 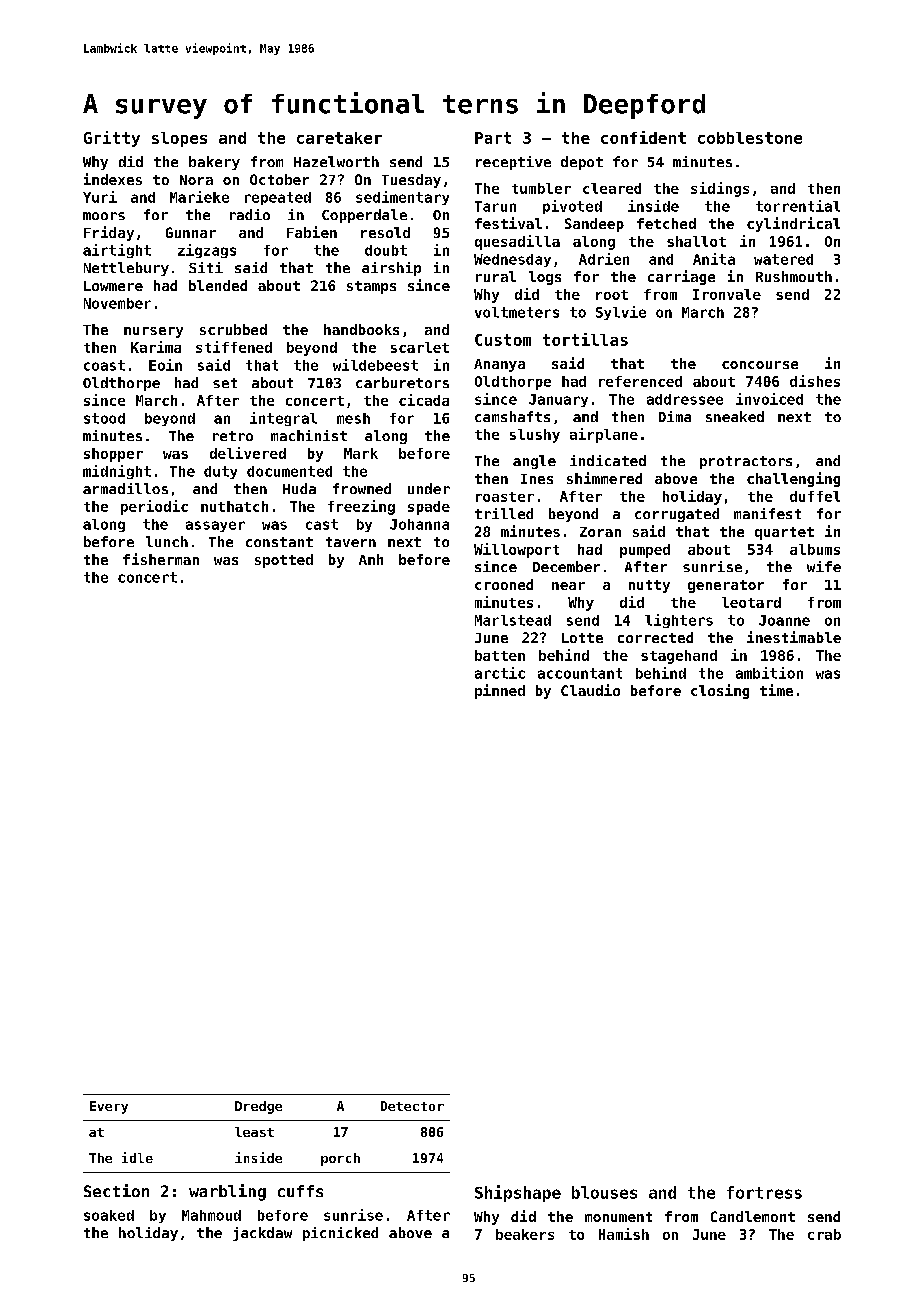 What do you see at coordinates (512, 416) in the image?
I see `camshafts` at bounding box center [512, 416].
